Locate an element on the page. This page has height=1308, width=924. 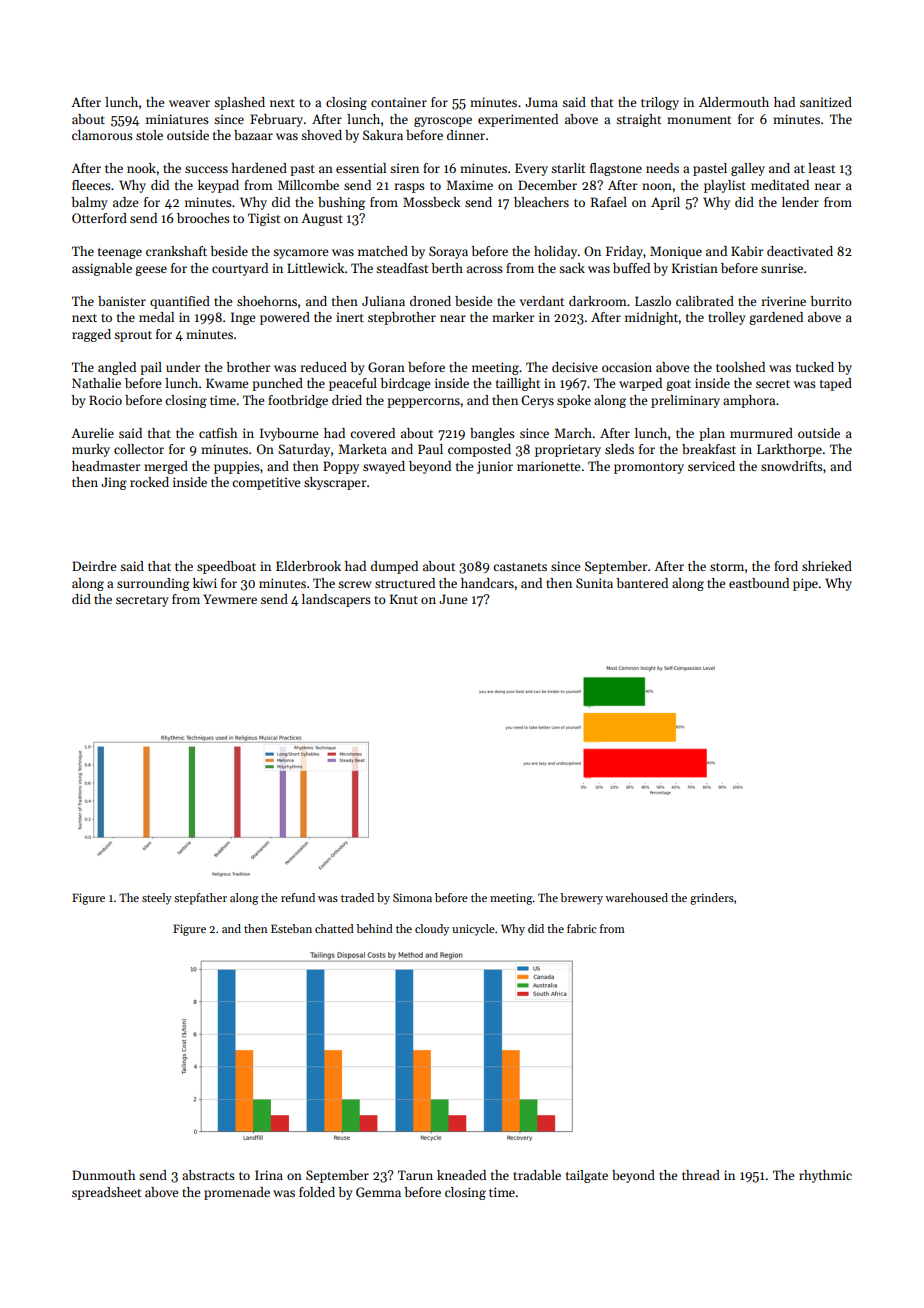
Aldermouth is located at coordinates (734, 102).
